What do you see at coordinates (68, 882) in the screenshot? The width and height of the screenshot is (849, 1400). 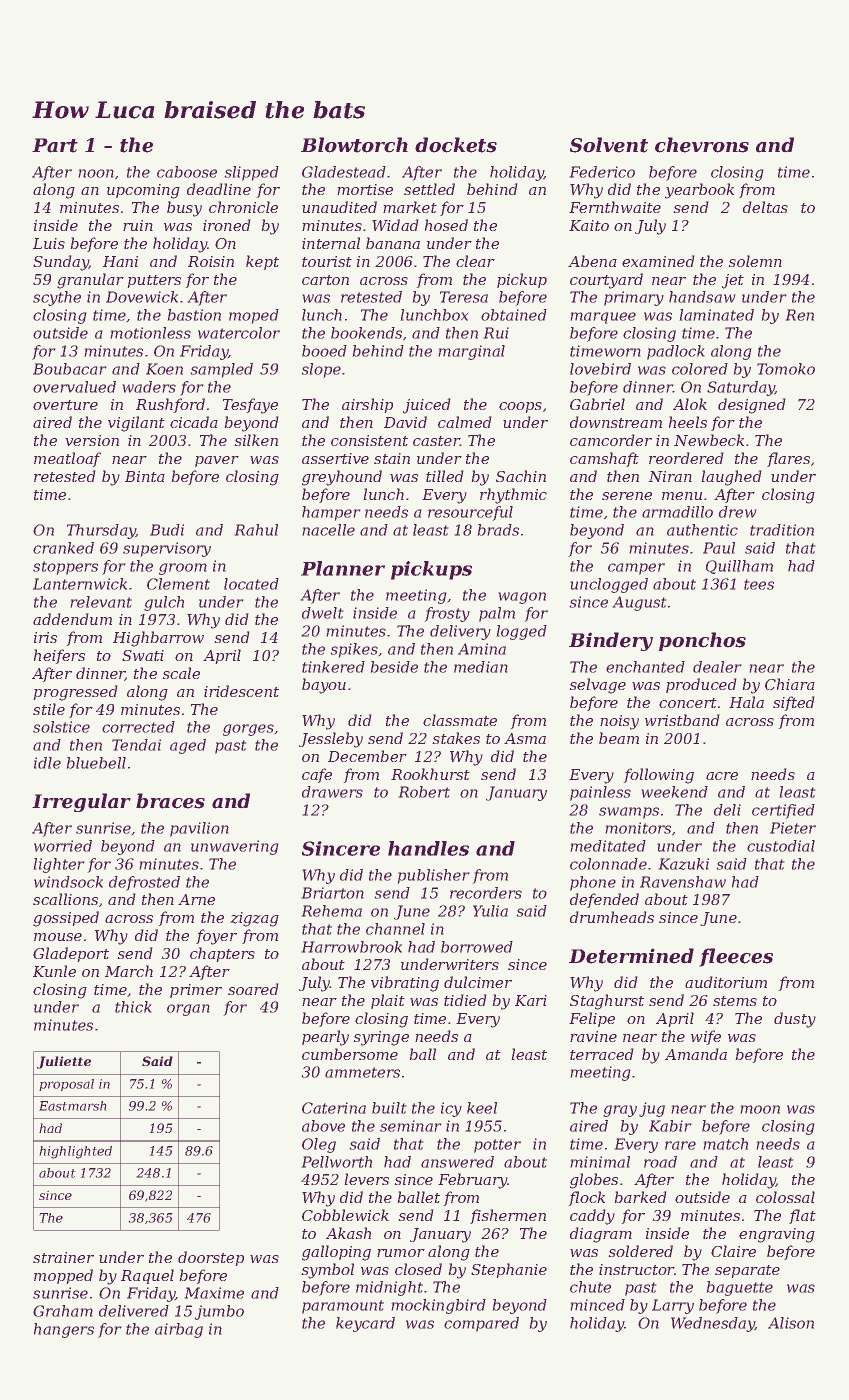 I see `windsock` at bounding box center [68, 882].
